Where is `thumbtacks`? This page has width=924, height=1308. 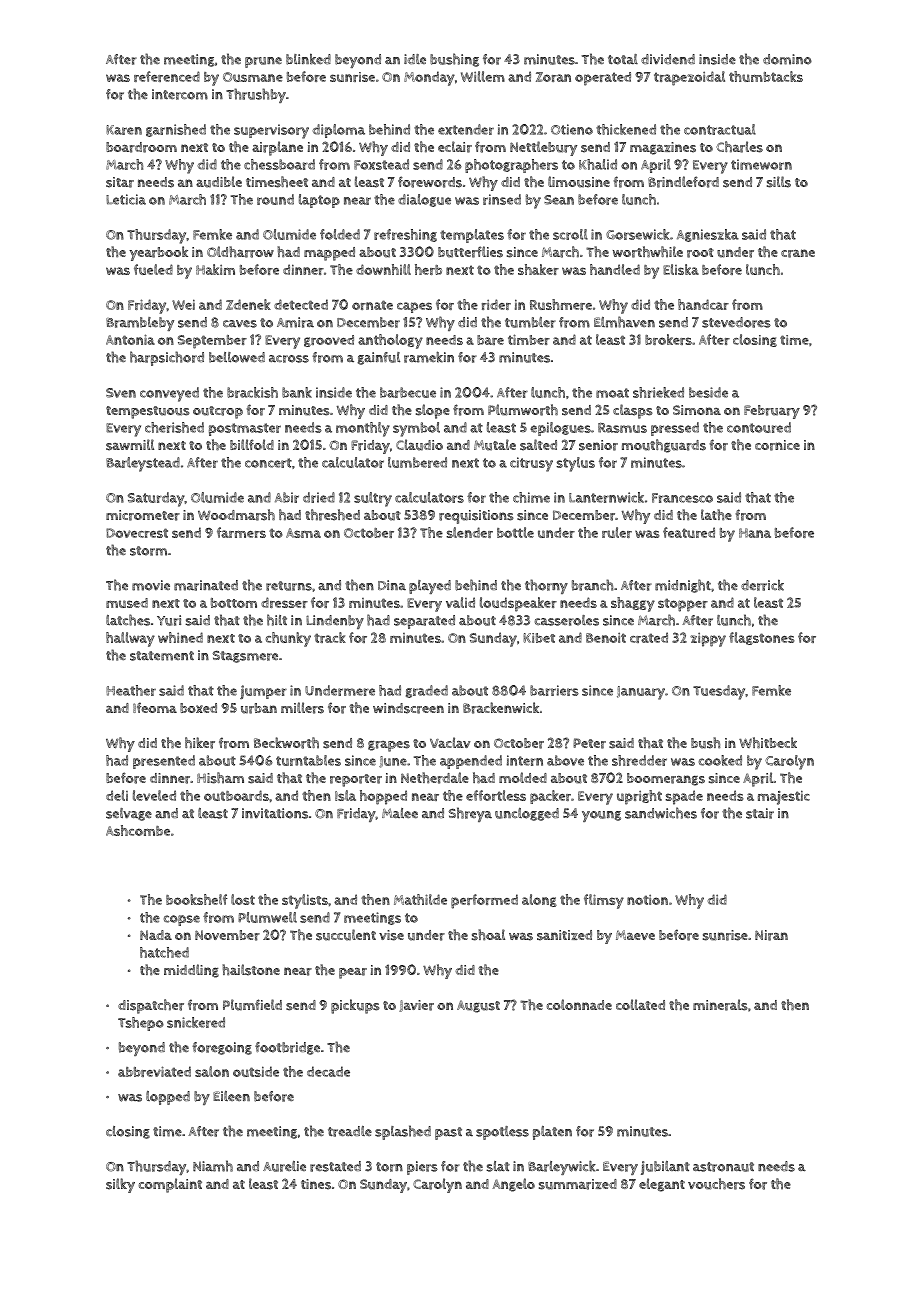 thumbtacks is located at coordinates (766, 76).
